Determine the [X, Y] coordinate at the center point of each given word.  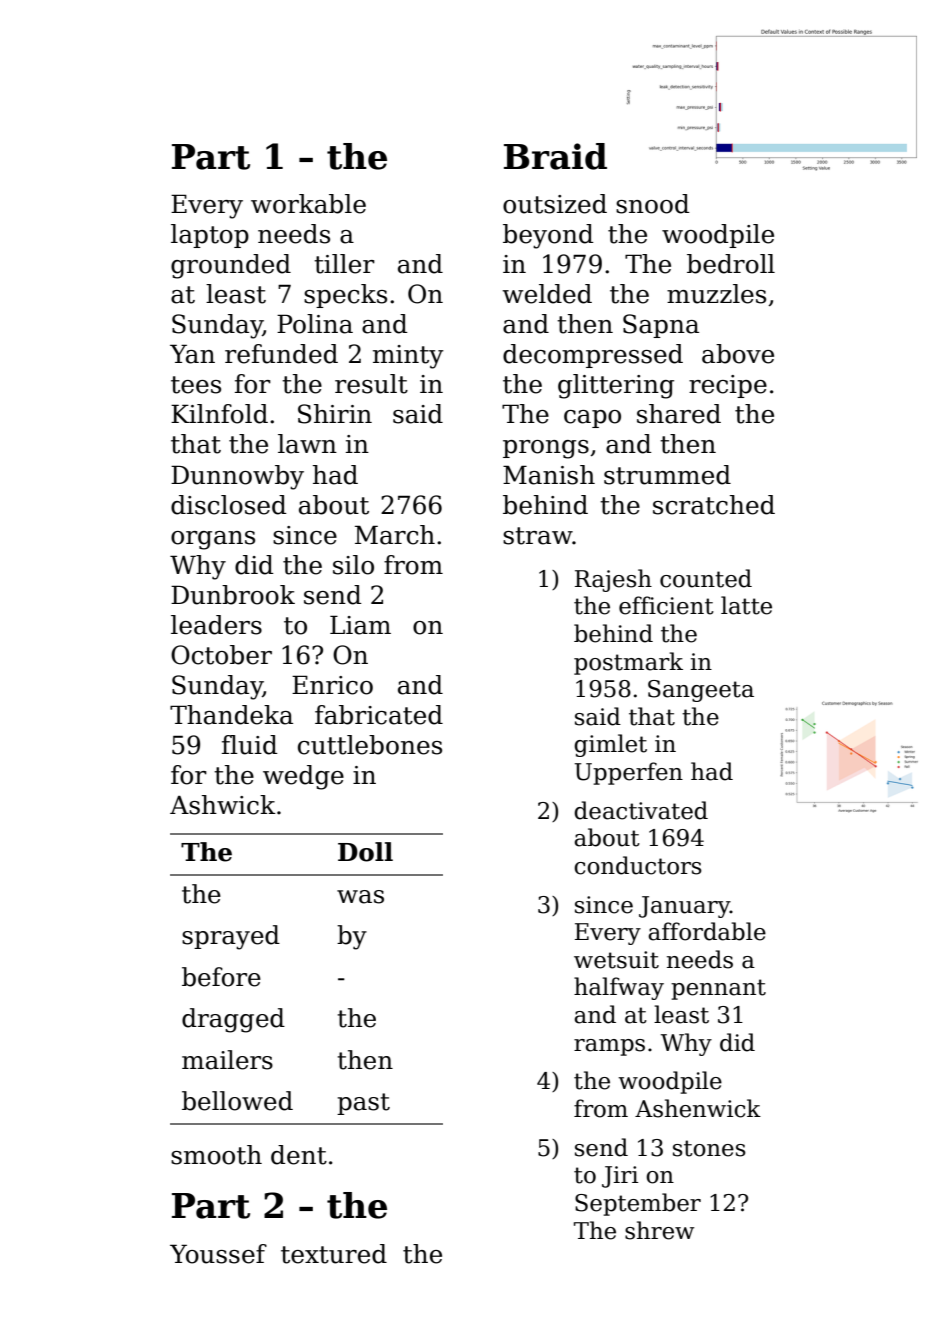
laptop [210, 236]
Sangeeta [701, 691]
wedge [303, 777]
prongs [546, 449]
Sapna [661, 326]
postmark [628, 663]
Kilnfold [219, 414]
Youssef [218, 1254]
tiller [344, 264]
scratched [714, 505]
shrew [659, 1230]
